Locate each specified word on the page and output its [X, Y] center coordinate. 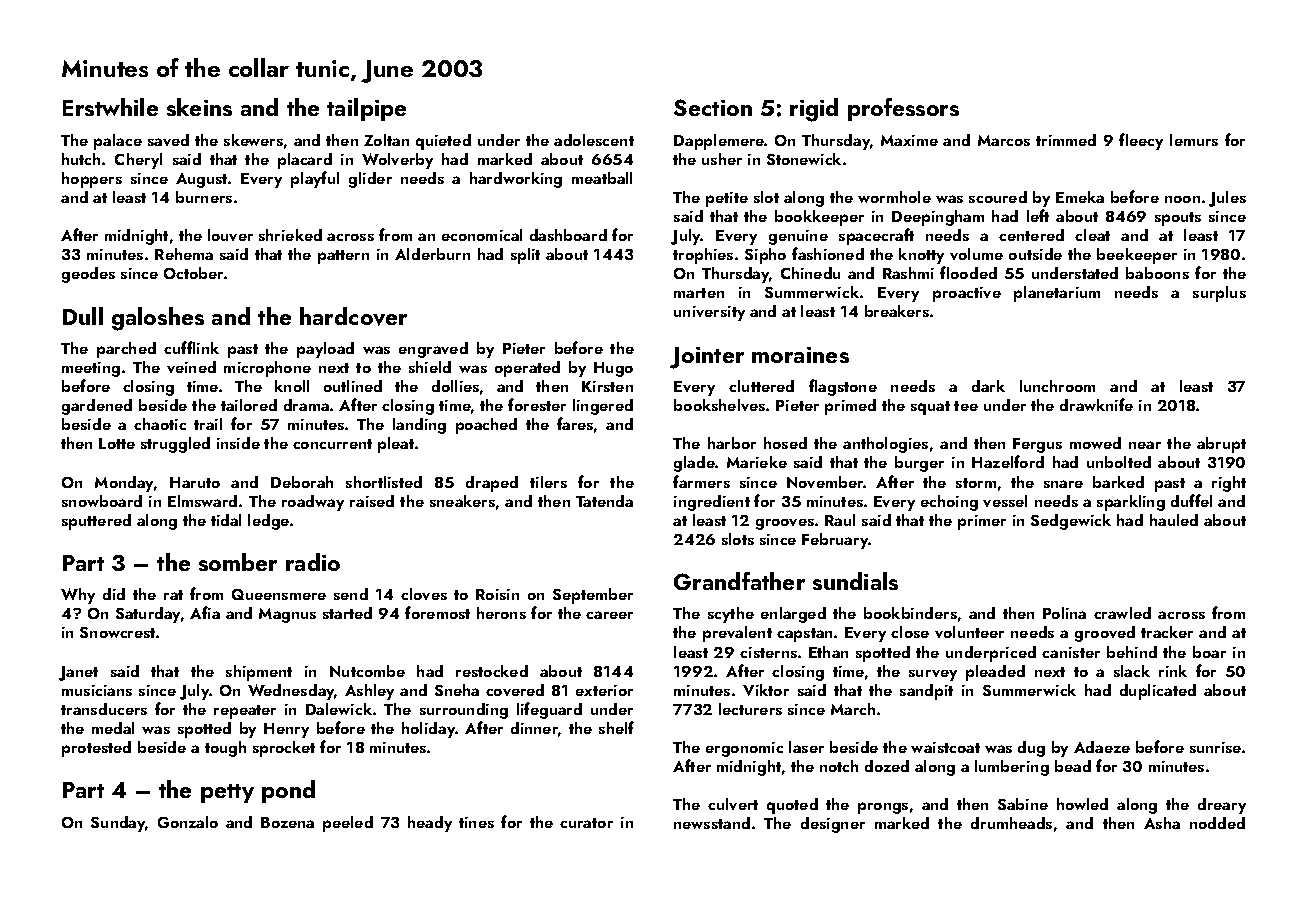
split [525, 256]
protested [96, 749]
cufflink [191, 347]
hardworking [516, 180]
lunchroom [1057, 386]
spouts [1178, 219]
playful [315, 179]
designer [833, 825]
